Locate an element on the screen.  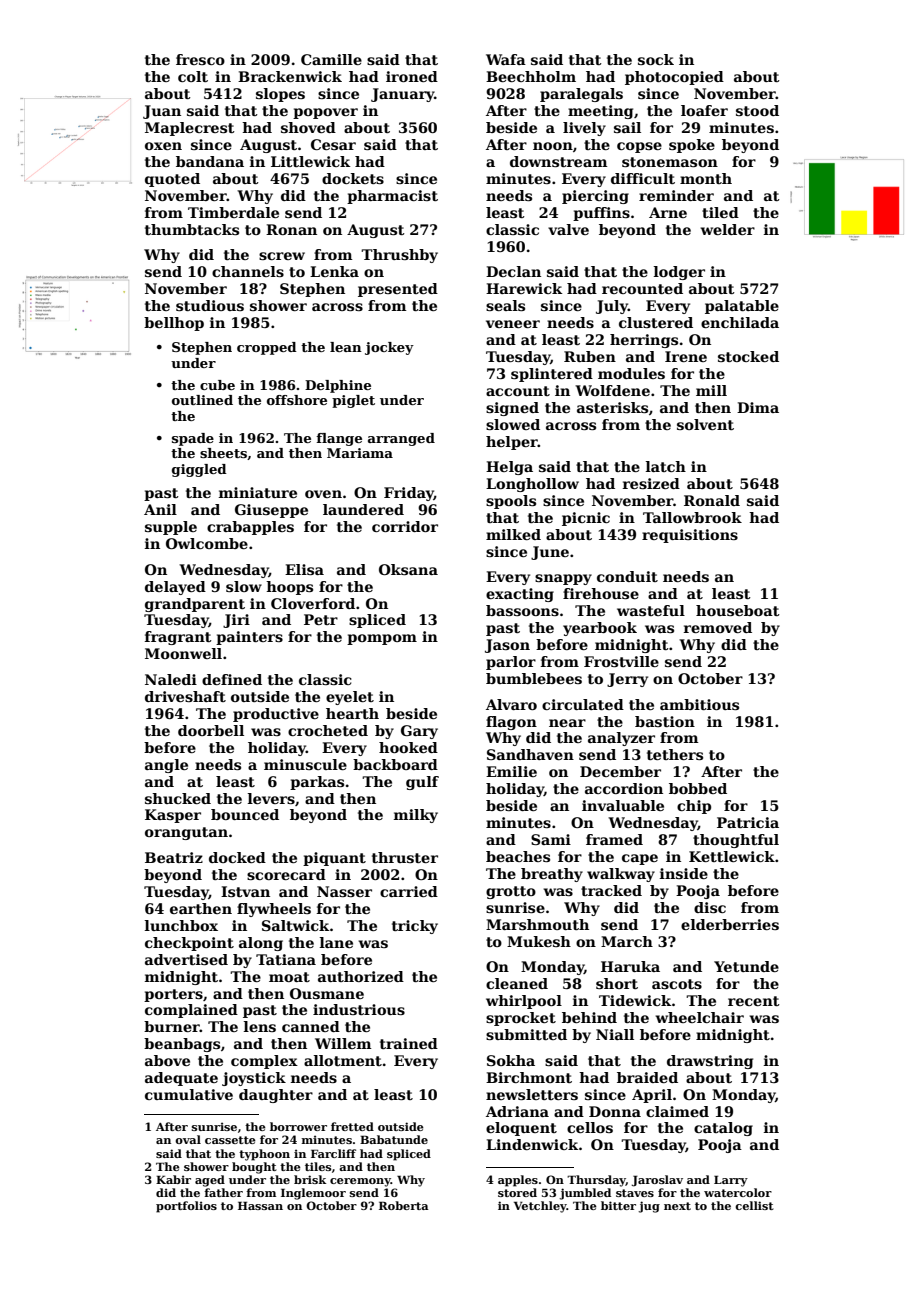
Juan is located at coordinates (162, 112).
